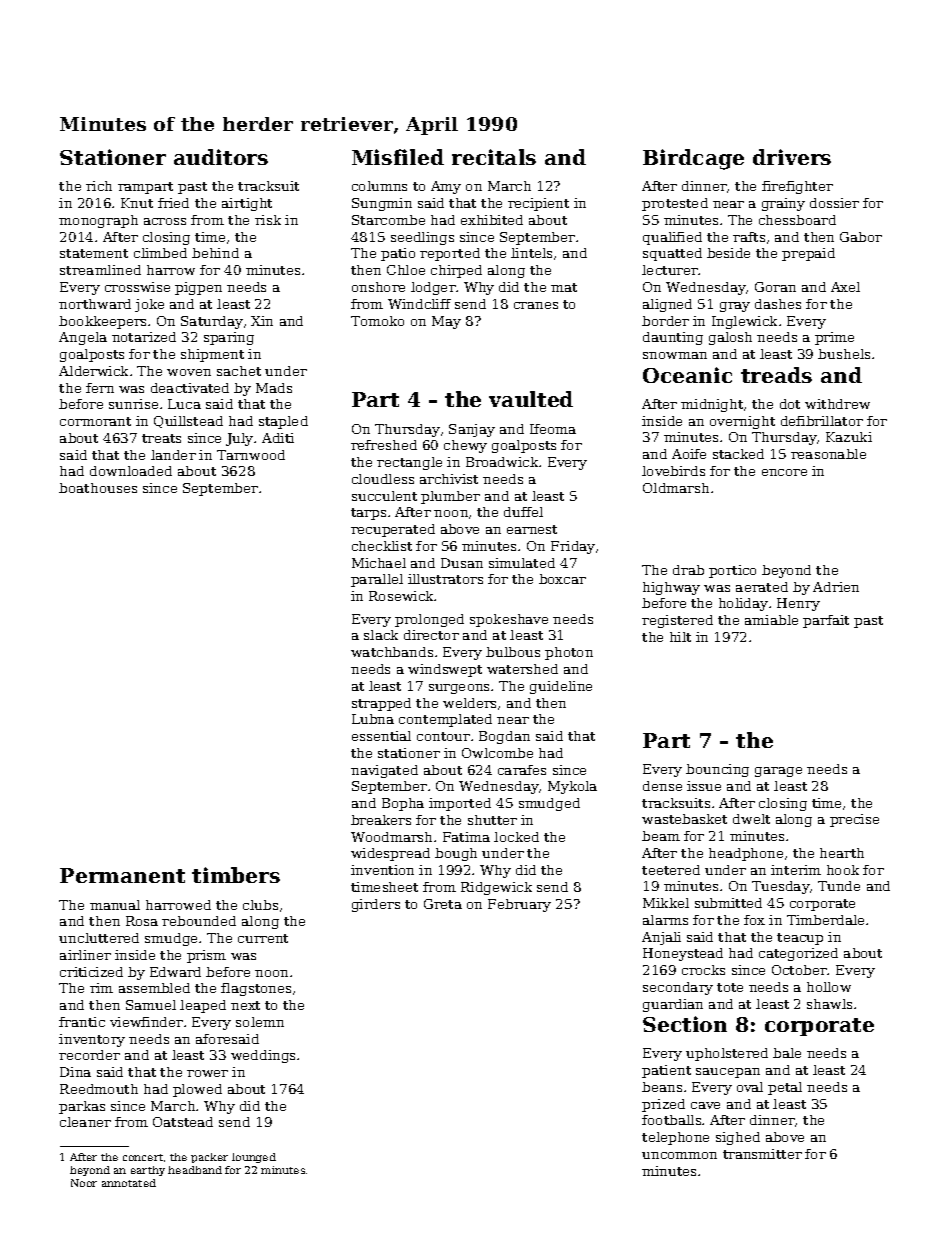  What do you see at coordinates (531, 253) in the screenshot?
I see `lintels` at bounding box center [531, 253].
